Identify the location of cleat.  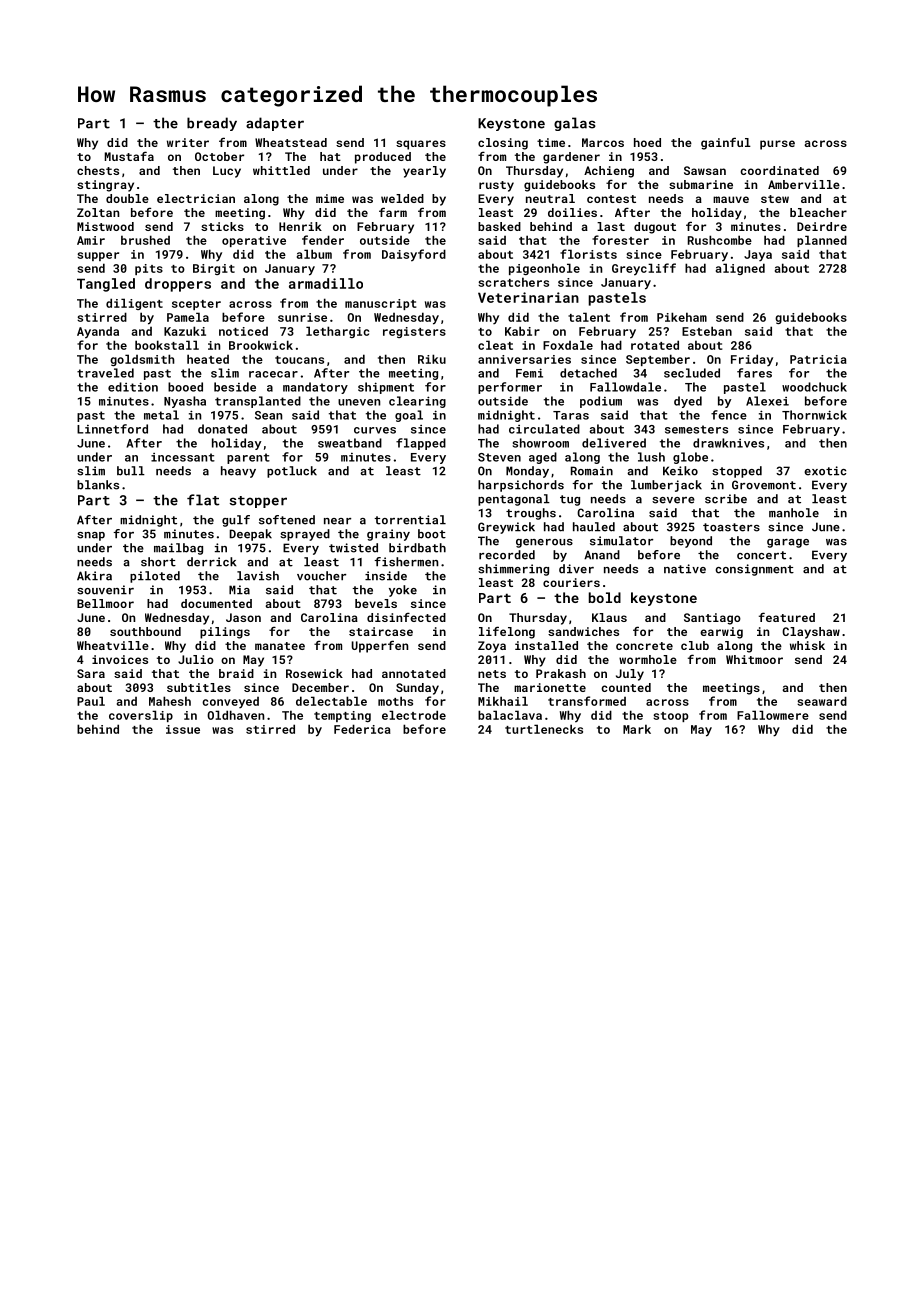
(495, 345).
